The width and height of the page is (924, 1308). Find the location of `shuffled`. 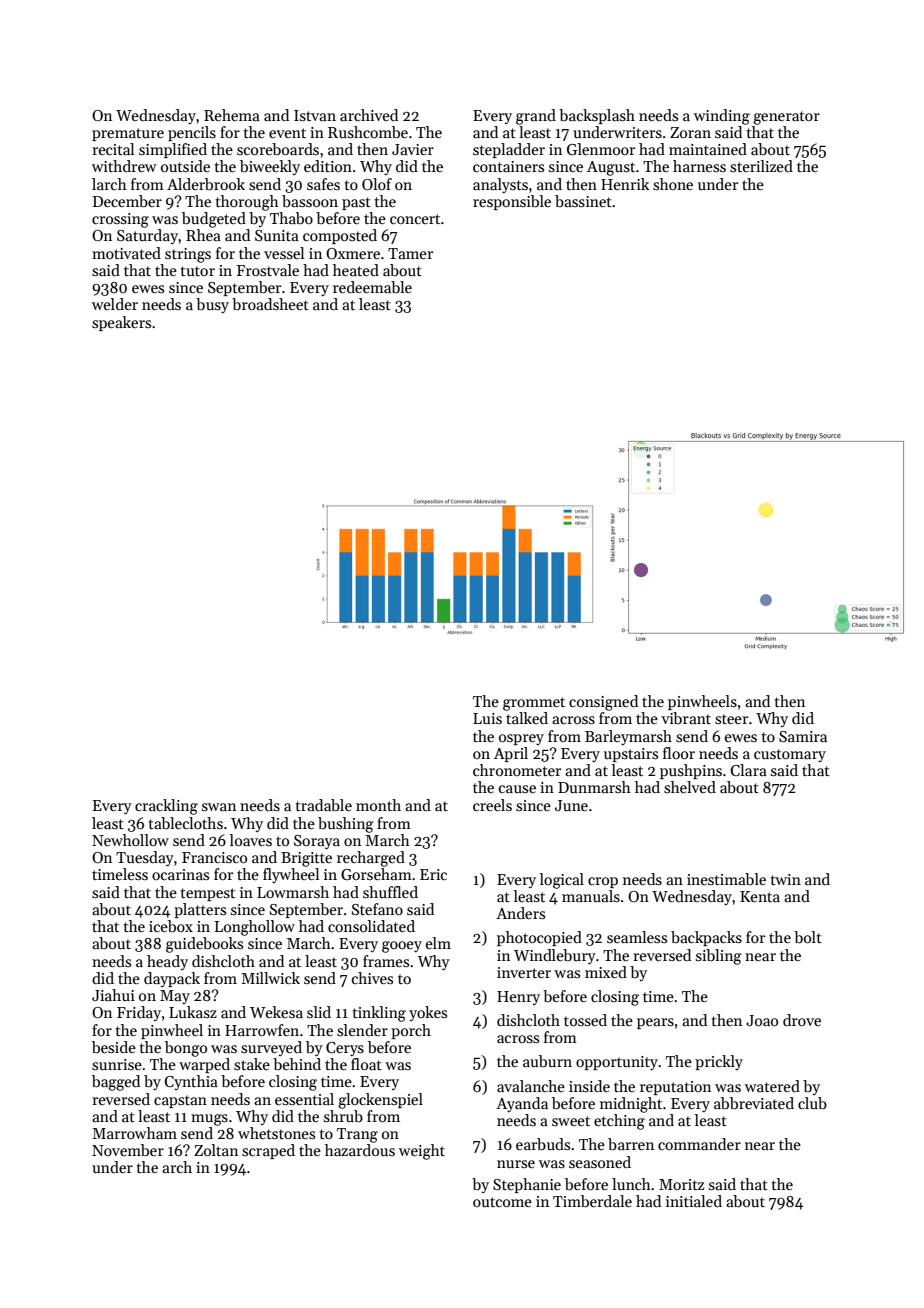

shuffled is located at coordinates (390, 892).
